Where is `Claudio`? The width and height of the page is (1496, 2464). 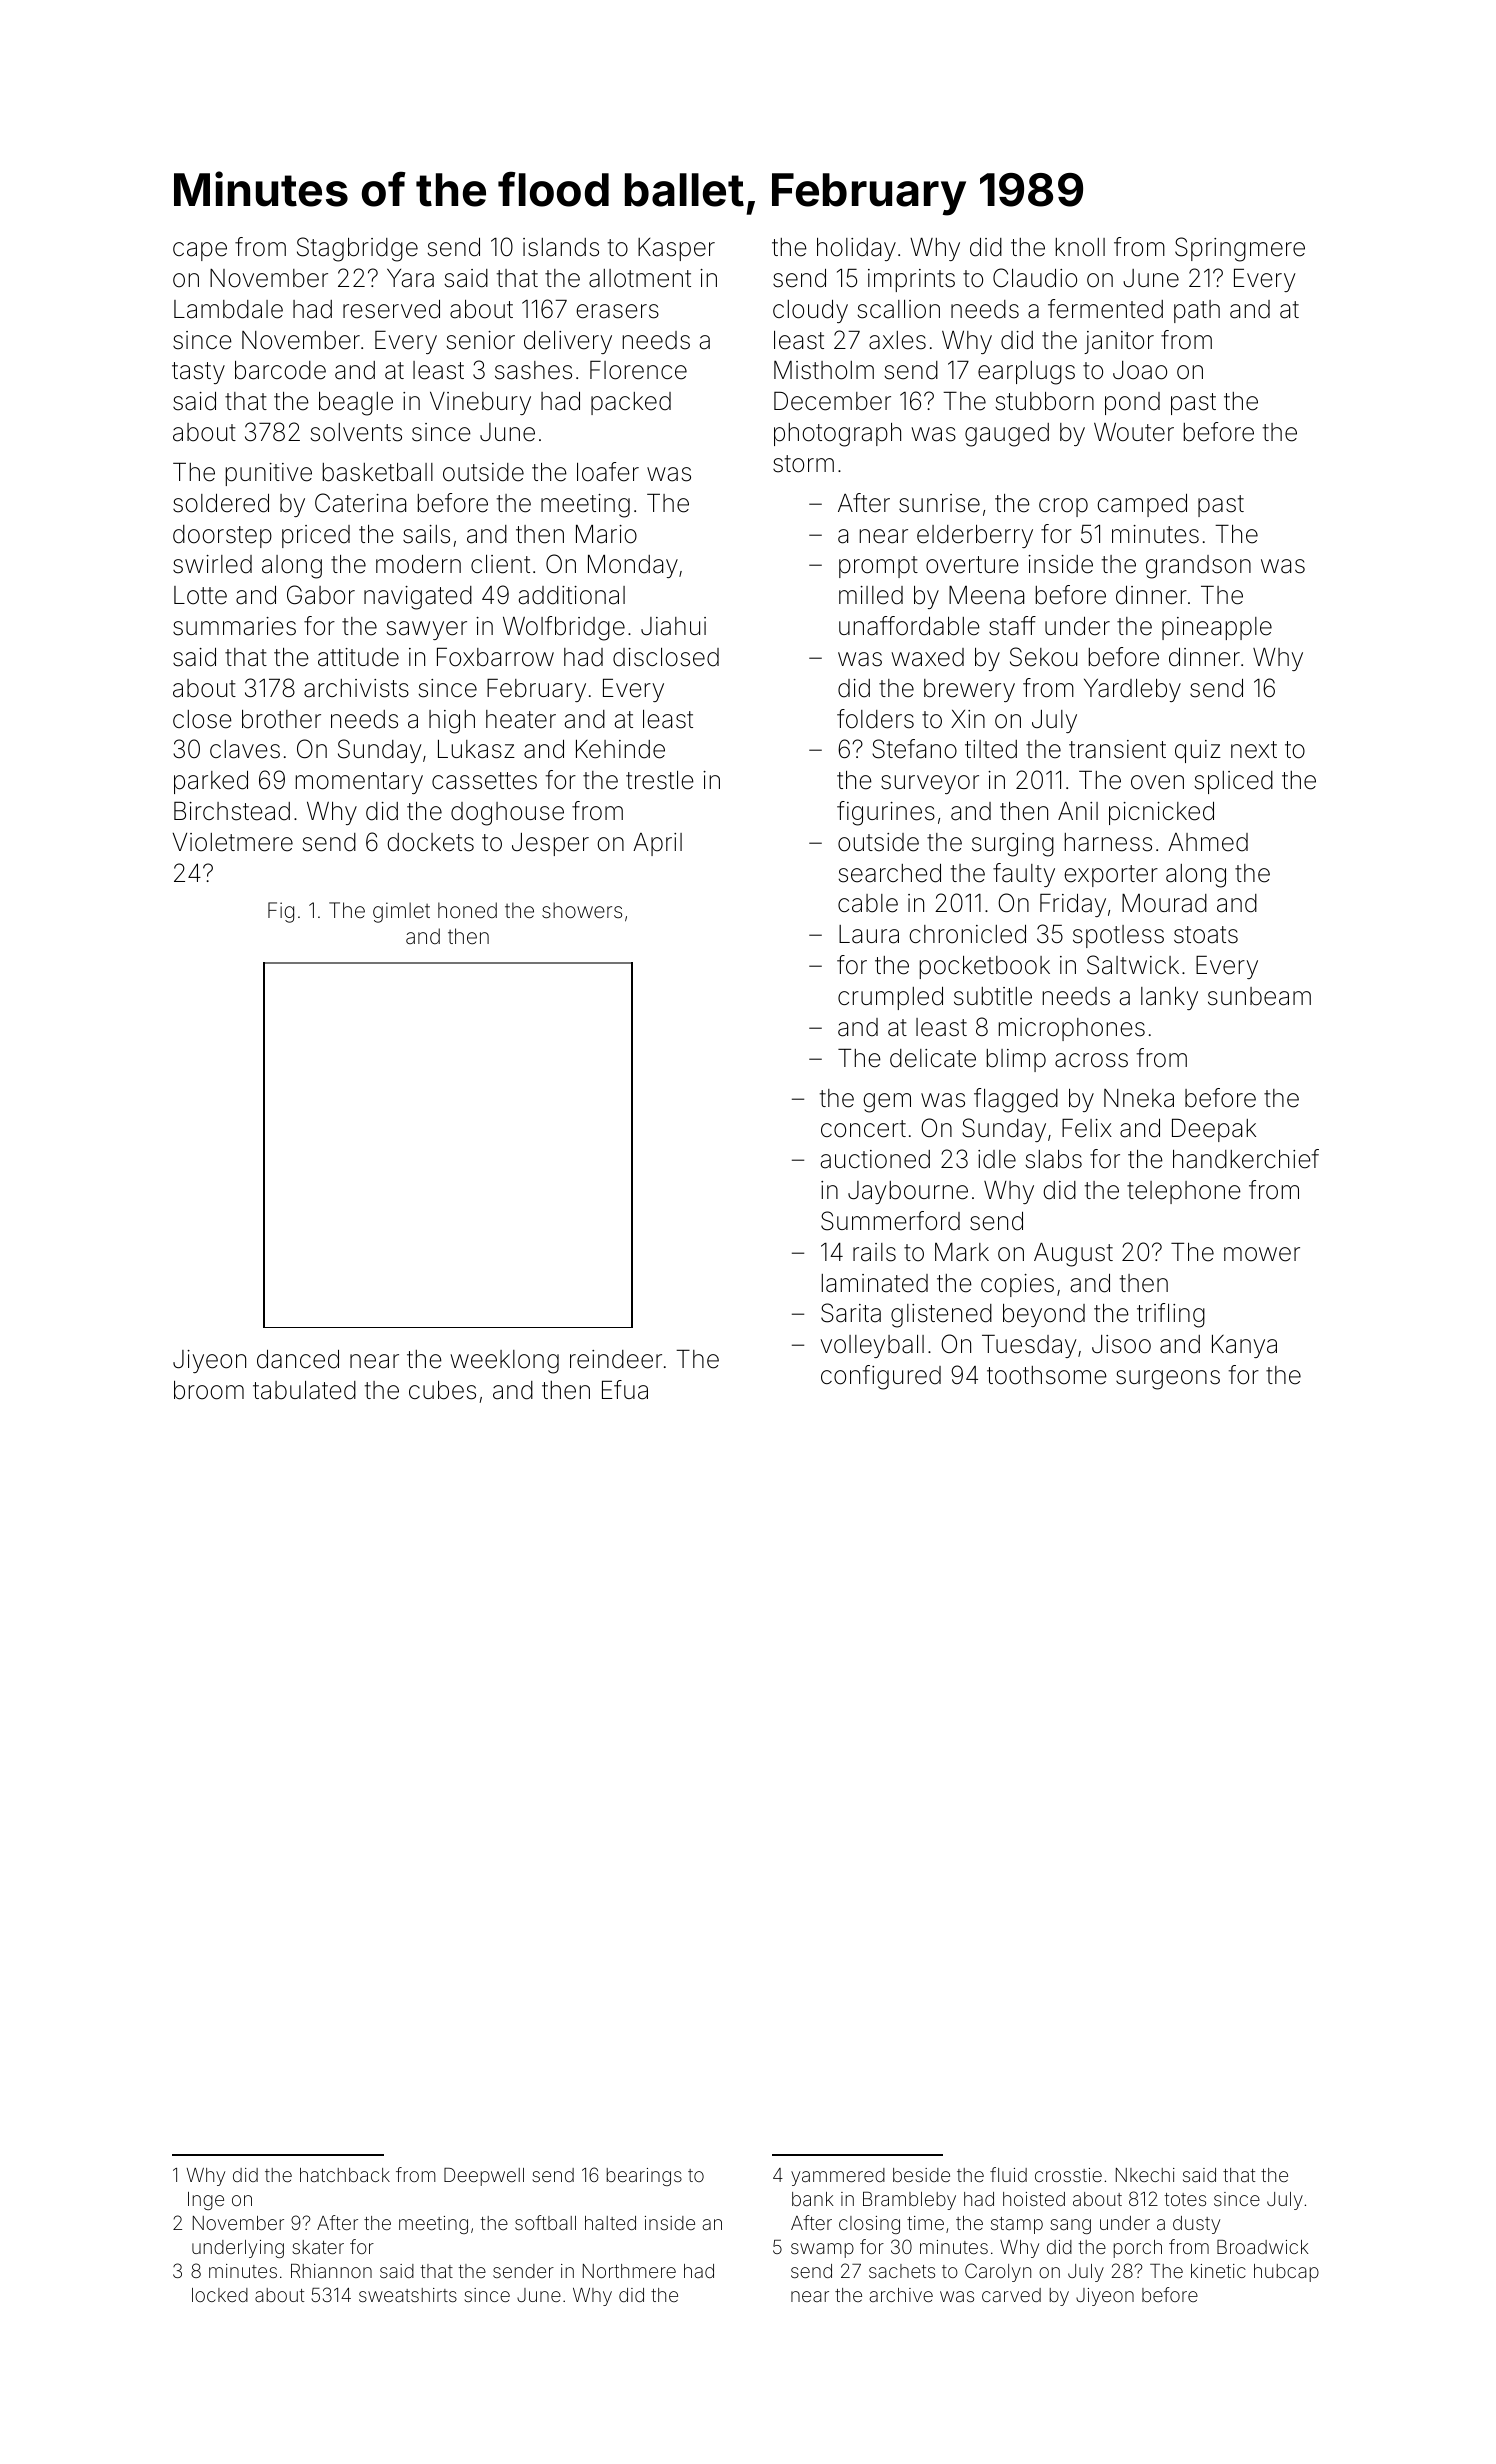
Claudio is located at coordinates (1035, 278).
